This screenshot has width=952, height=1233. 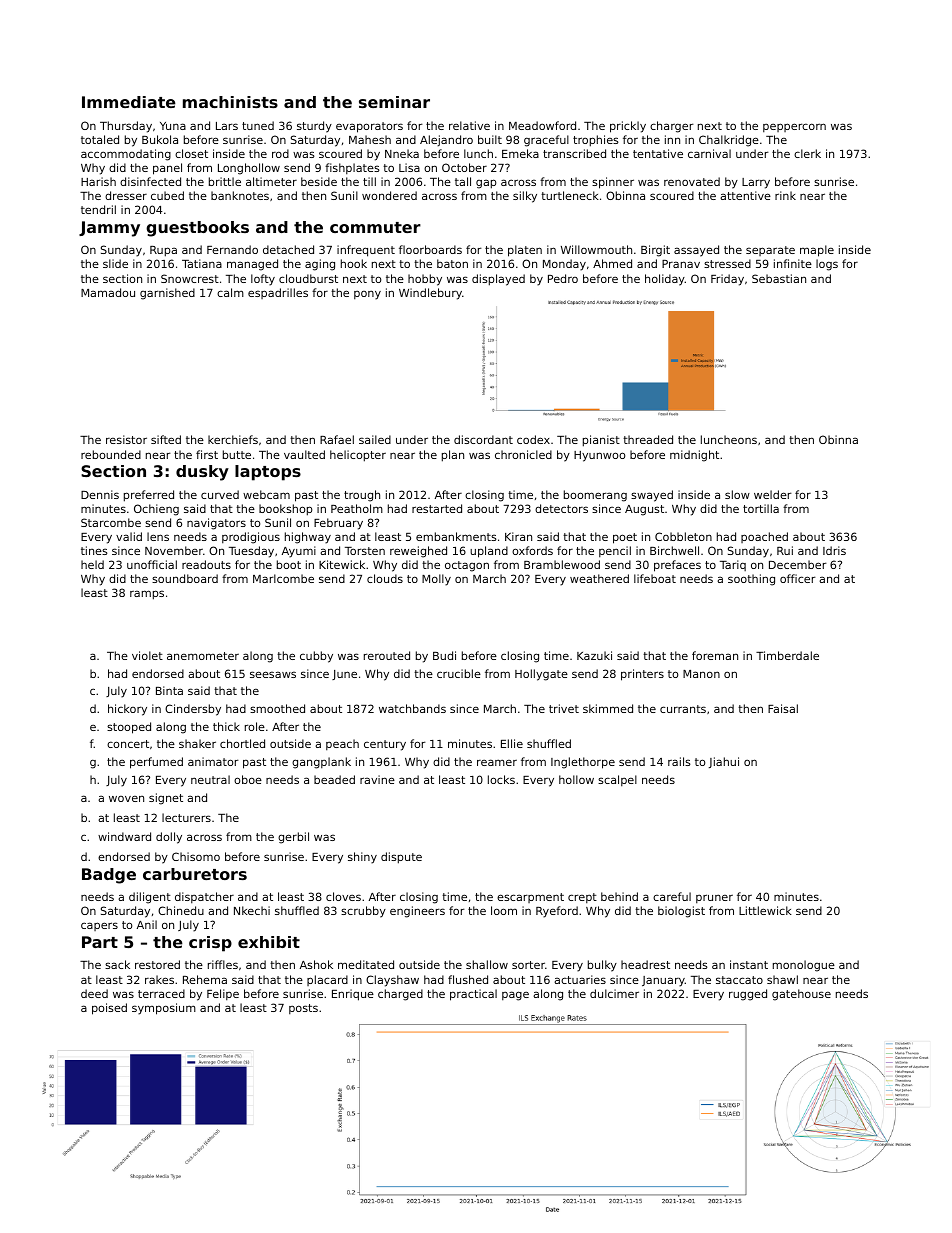 What do you see at coordinates (533, 439) in the screenshot?
I see `codex` at bounding box center [533, 439].
